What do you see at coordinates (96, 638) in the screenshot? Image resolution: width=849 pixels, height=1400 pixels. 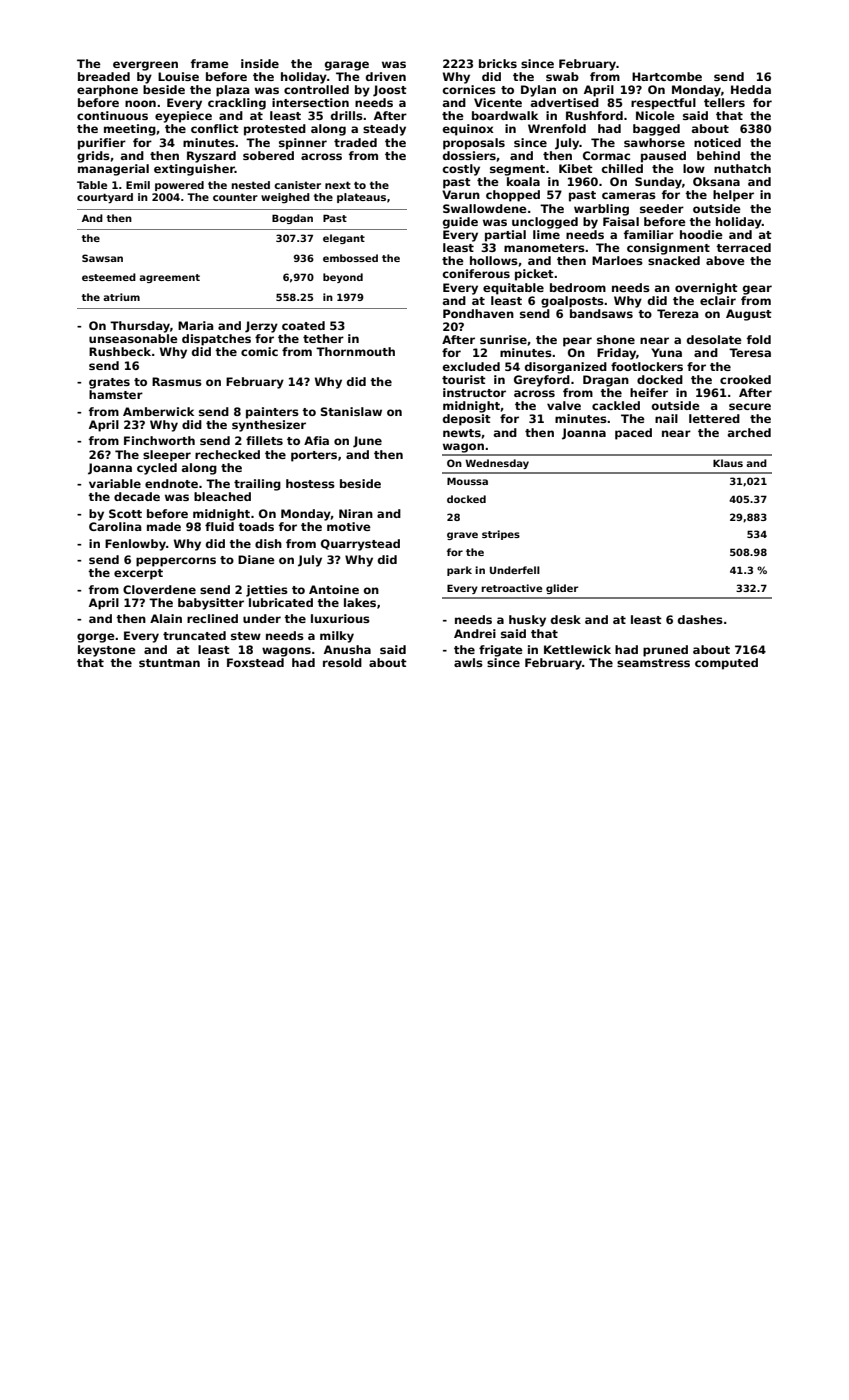 I see `gorge` at bounding box center [96, 638].
